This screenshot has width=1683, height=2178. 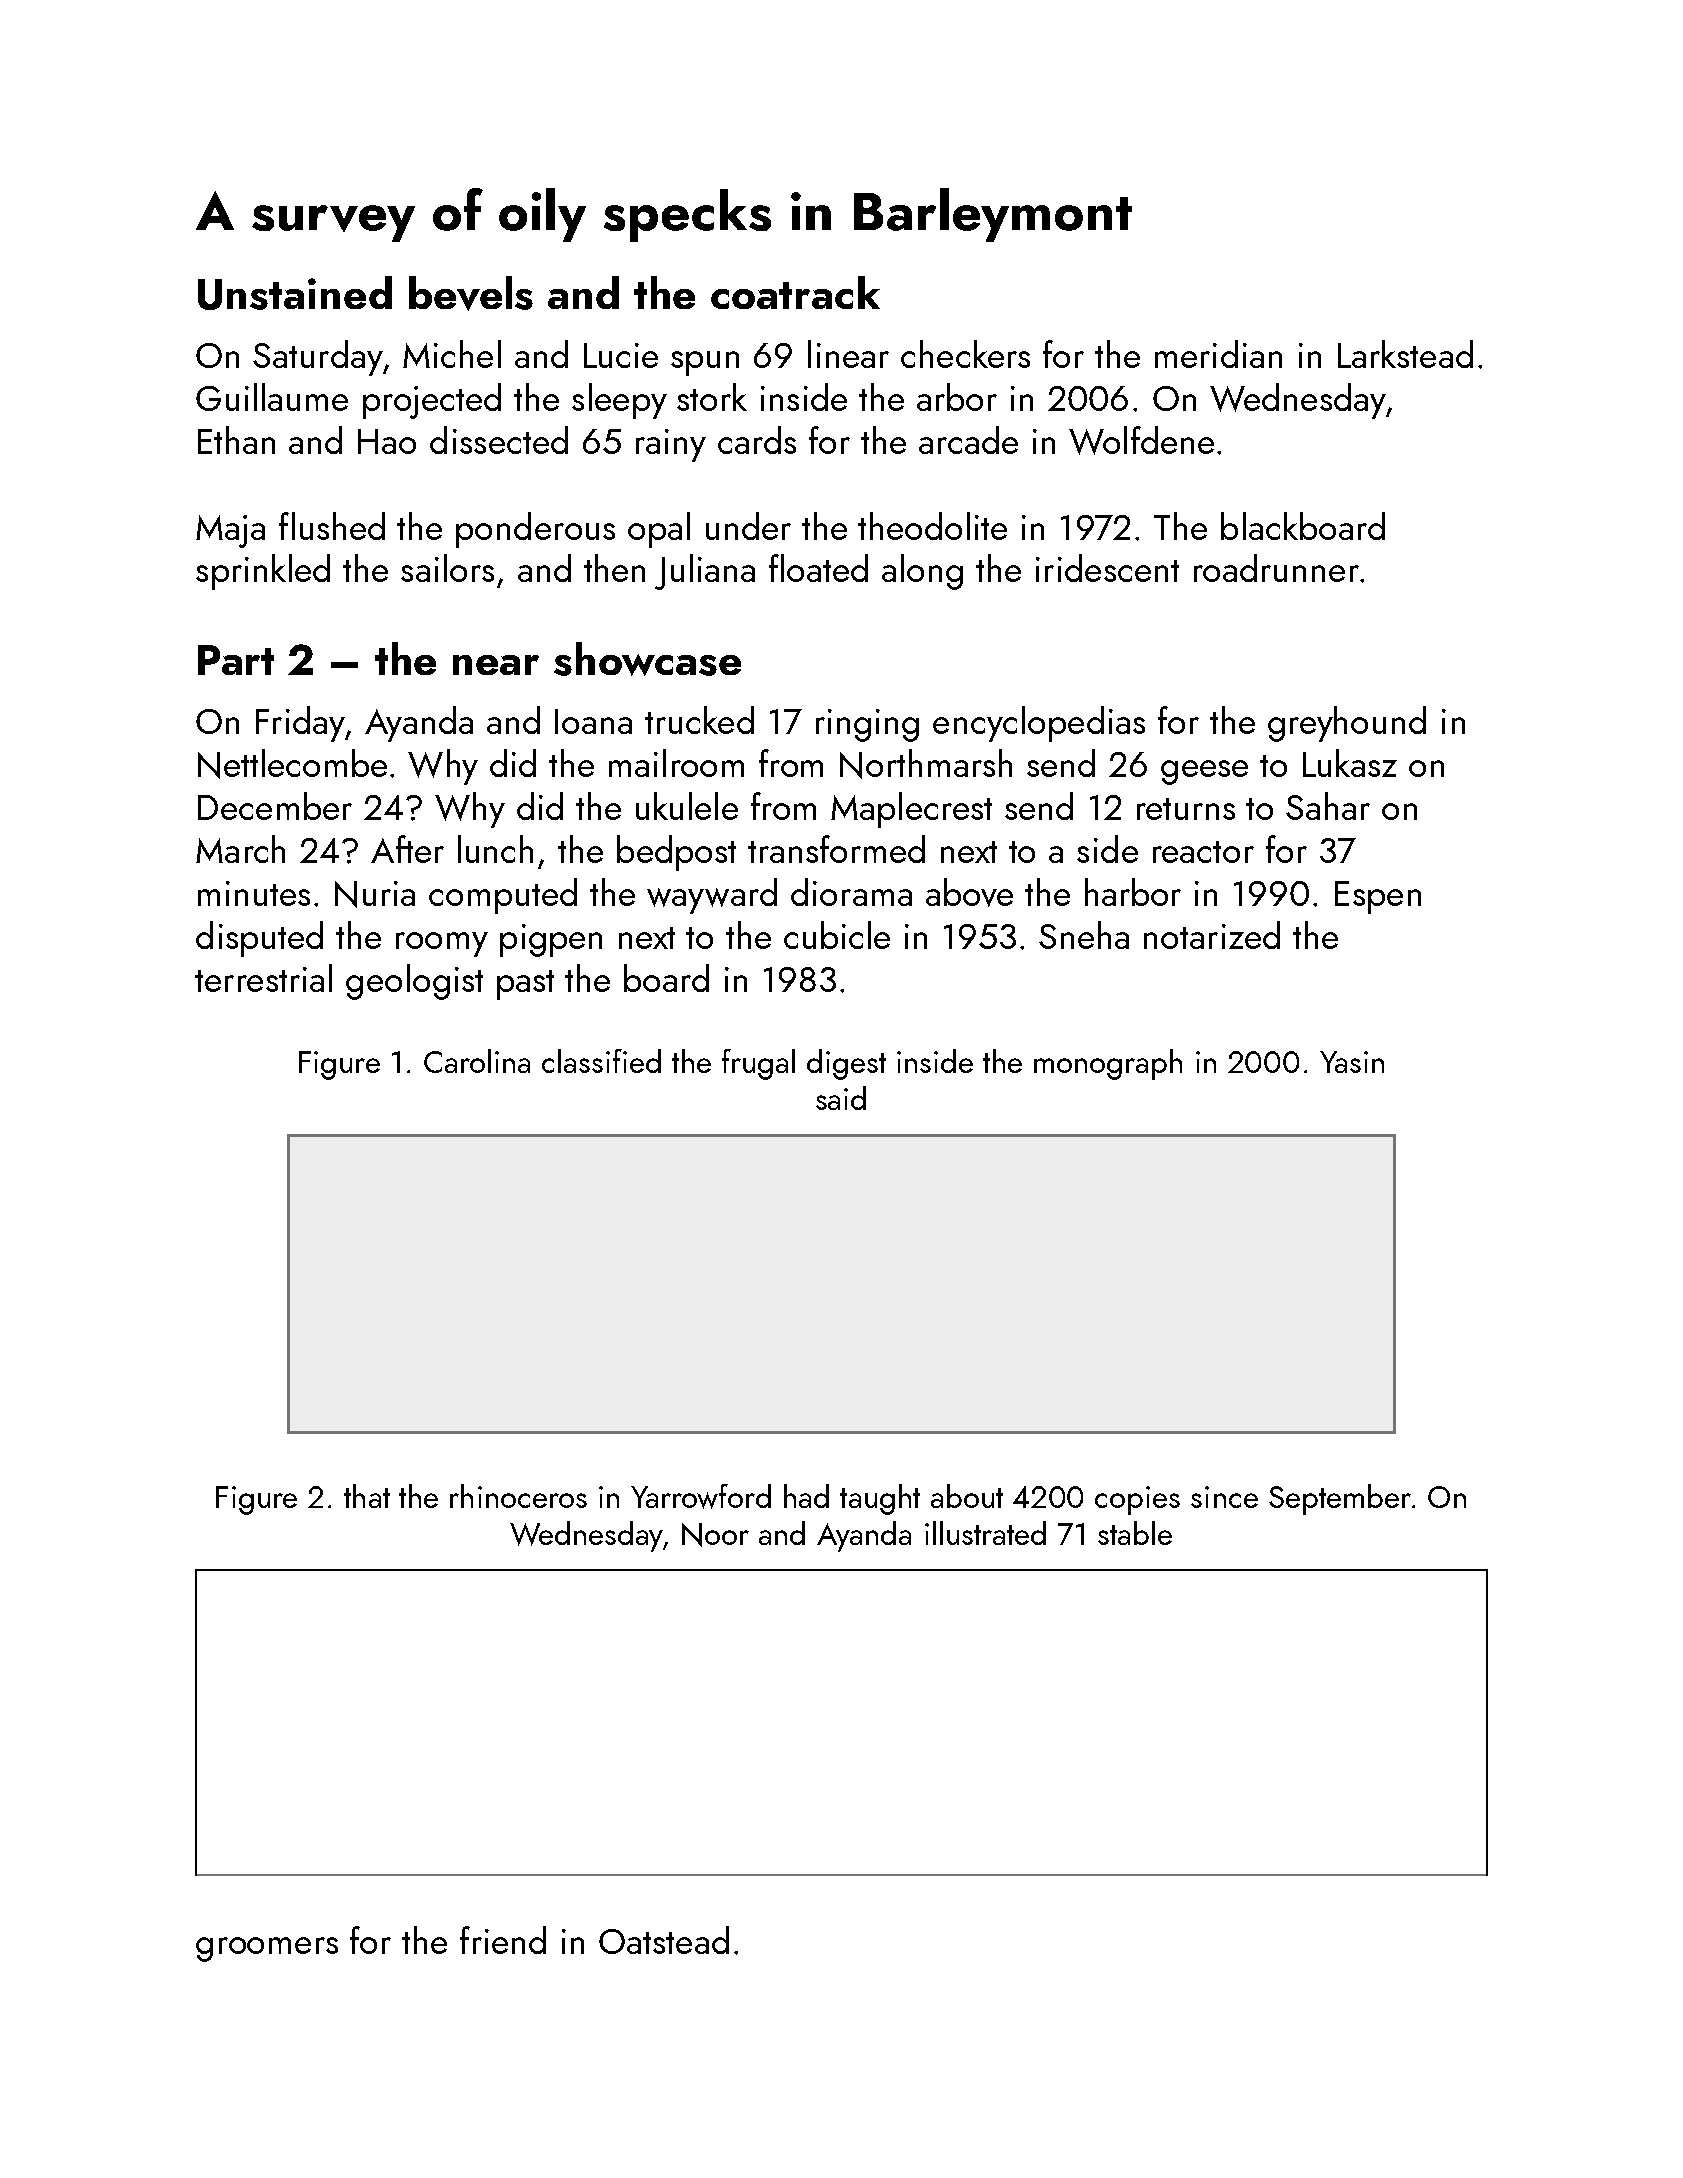 I want to click on that, so click(x=367, y=1496).
